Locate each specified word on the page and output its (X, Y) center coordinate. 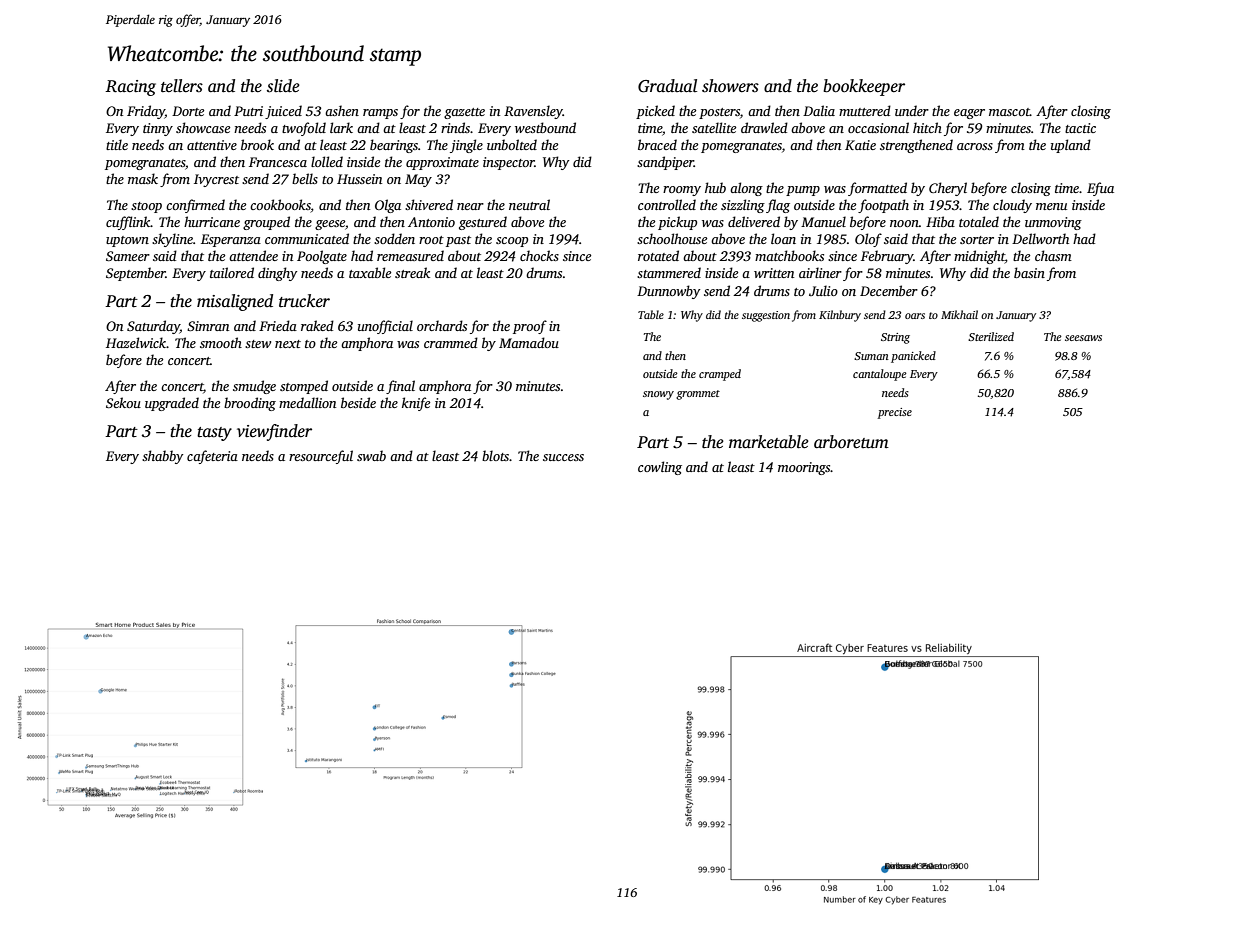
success (563, 457)
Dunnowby (668, 292)
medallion (307, 402)
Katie (860, 145)
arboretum (851, 442)
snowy (658, 395)
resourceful (321, 457)
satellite (714, 127)
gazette (464, 113)
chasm (1053, 255)
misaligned (235, 302)
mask (143, 178)
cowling (660, 468)
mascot (1009, 112)
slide (283, 86)
